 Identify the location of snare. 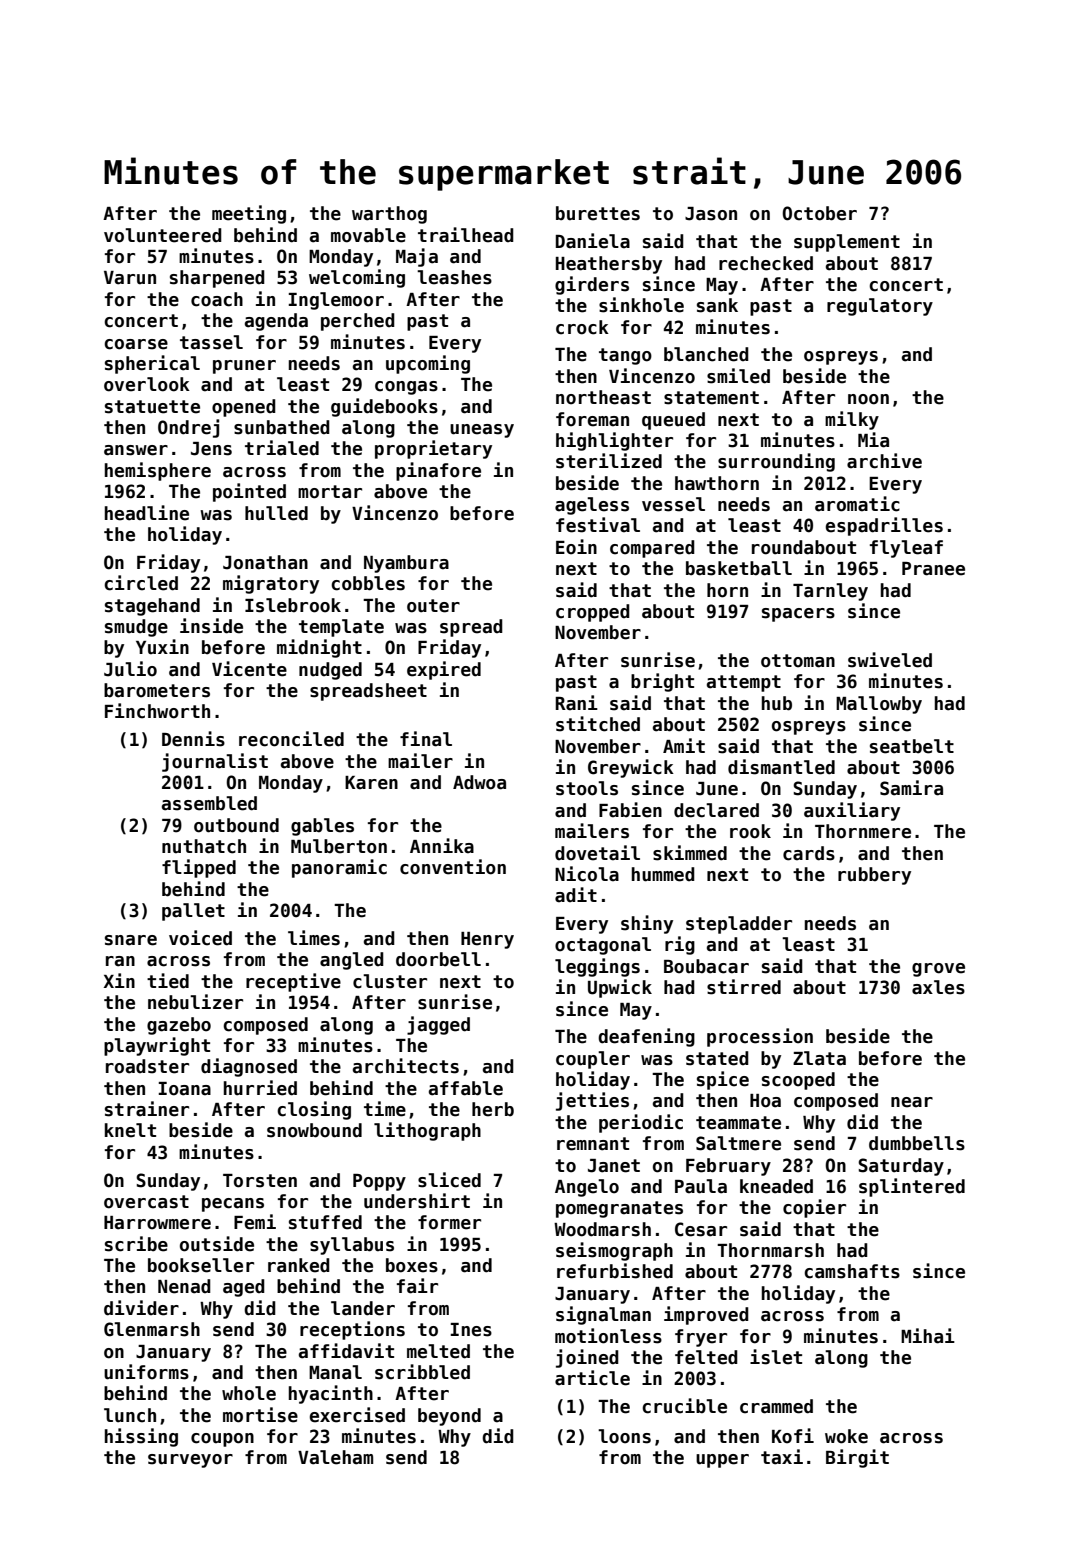
(131, 940).
